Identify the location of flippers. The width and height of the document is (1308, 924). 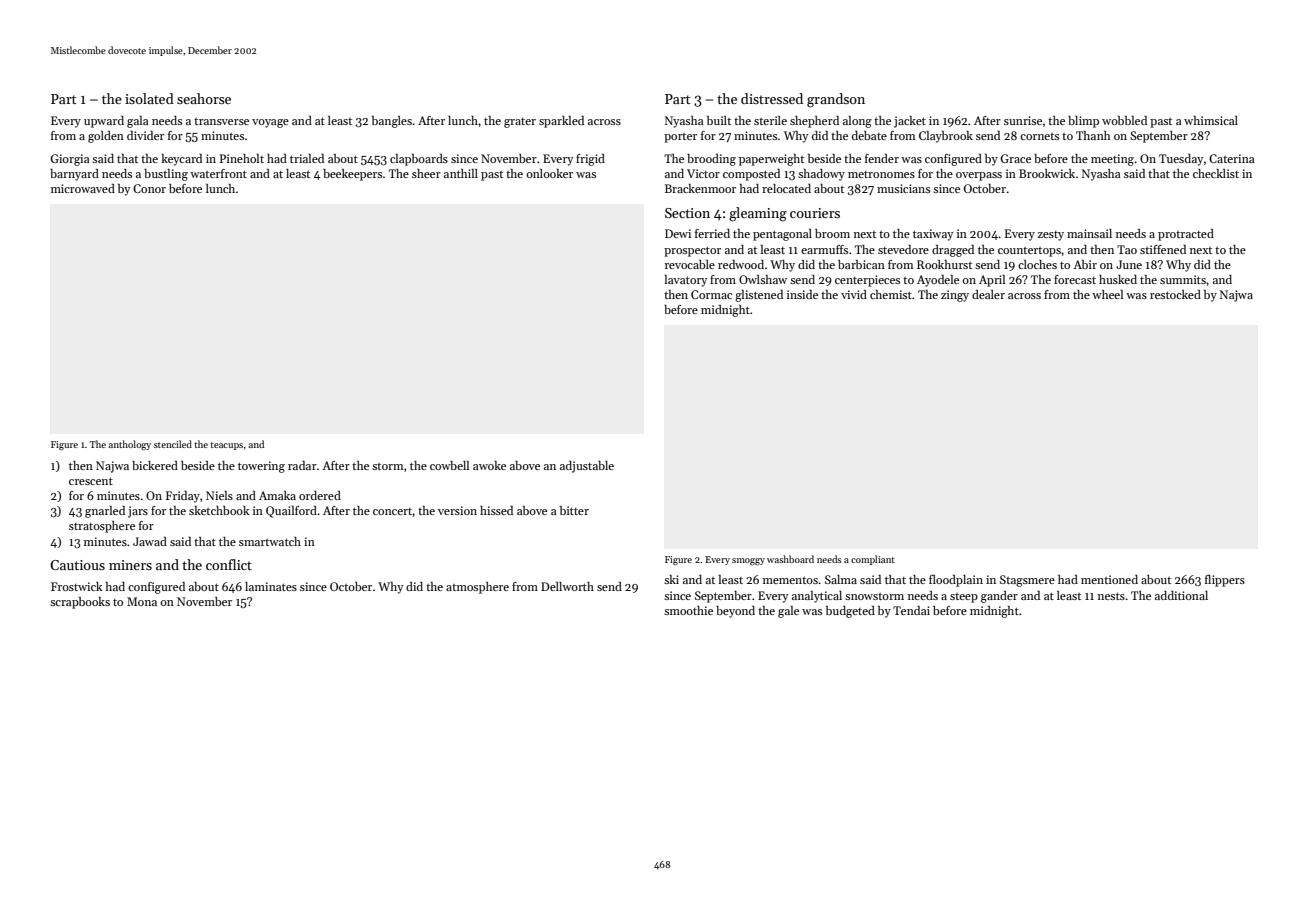
(1225, 581).
